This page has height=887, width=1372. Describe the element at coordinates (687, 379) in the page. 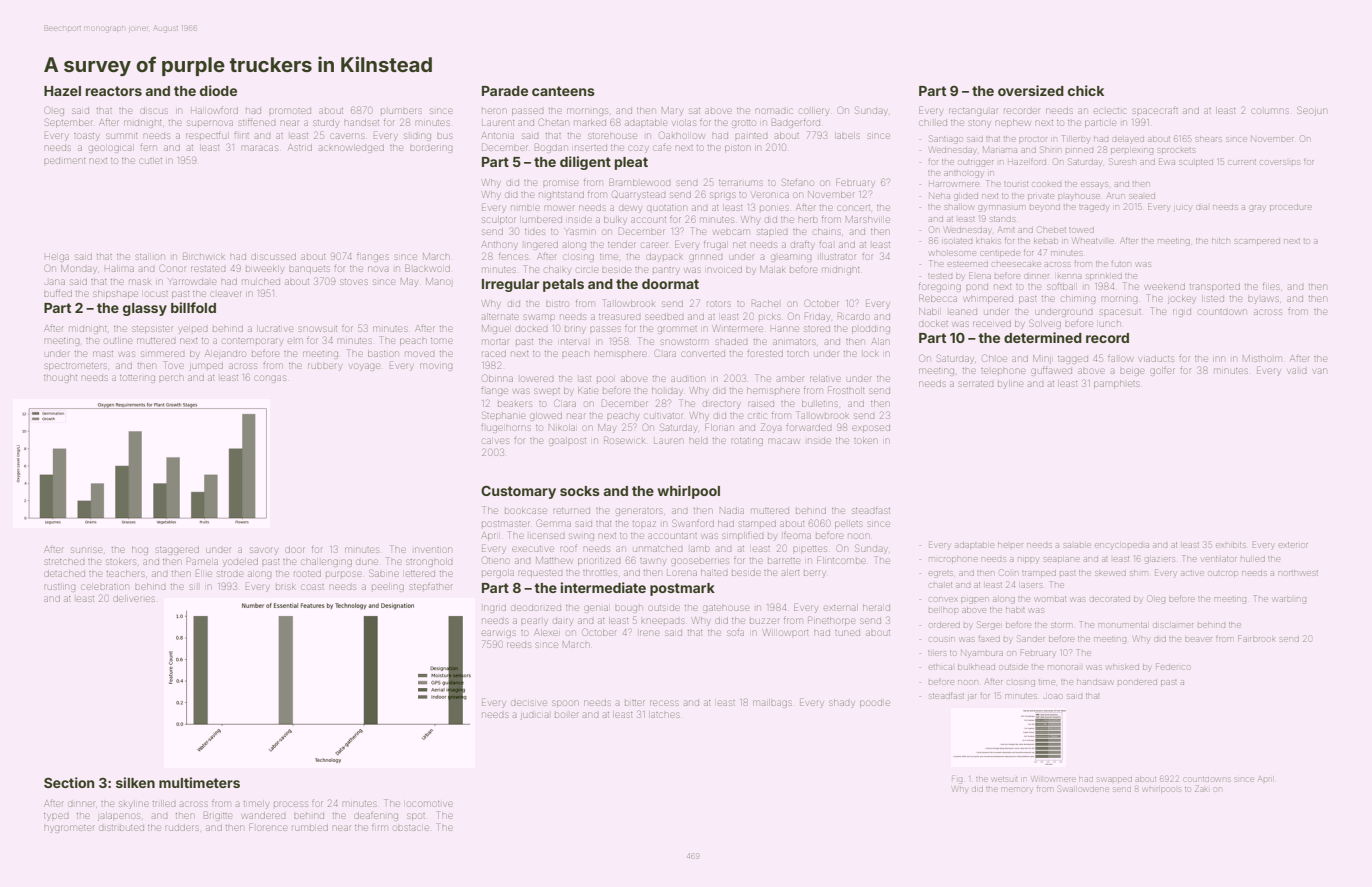

I see `audition` at that location.
